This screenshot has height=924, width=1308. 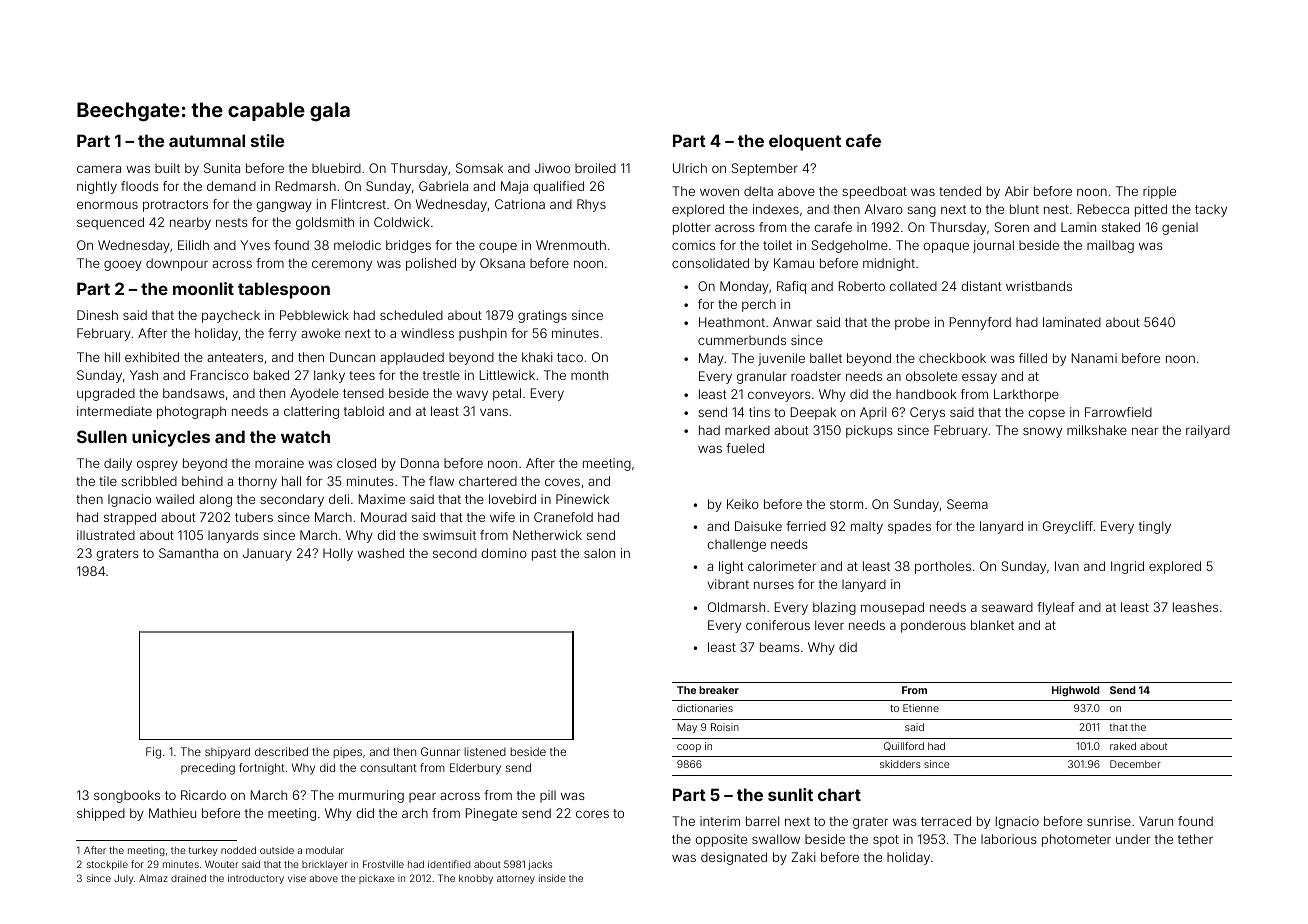 I want to click on mailbag, so click(x=1110, y=246).
